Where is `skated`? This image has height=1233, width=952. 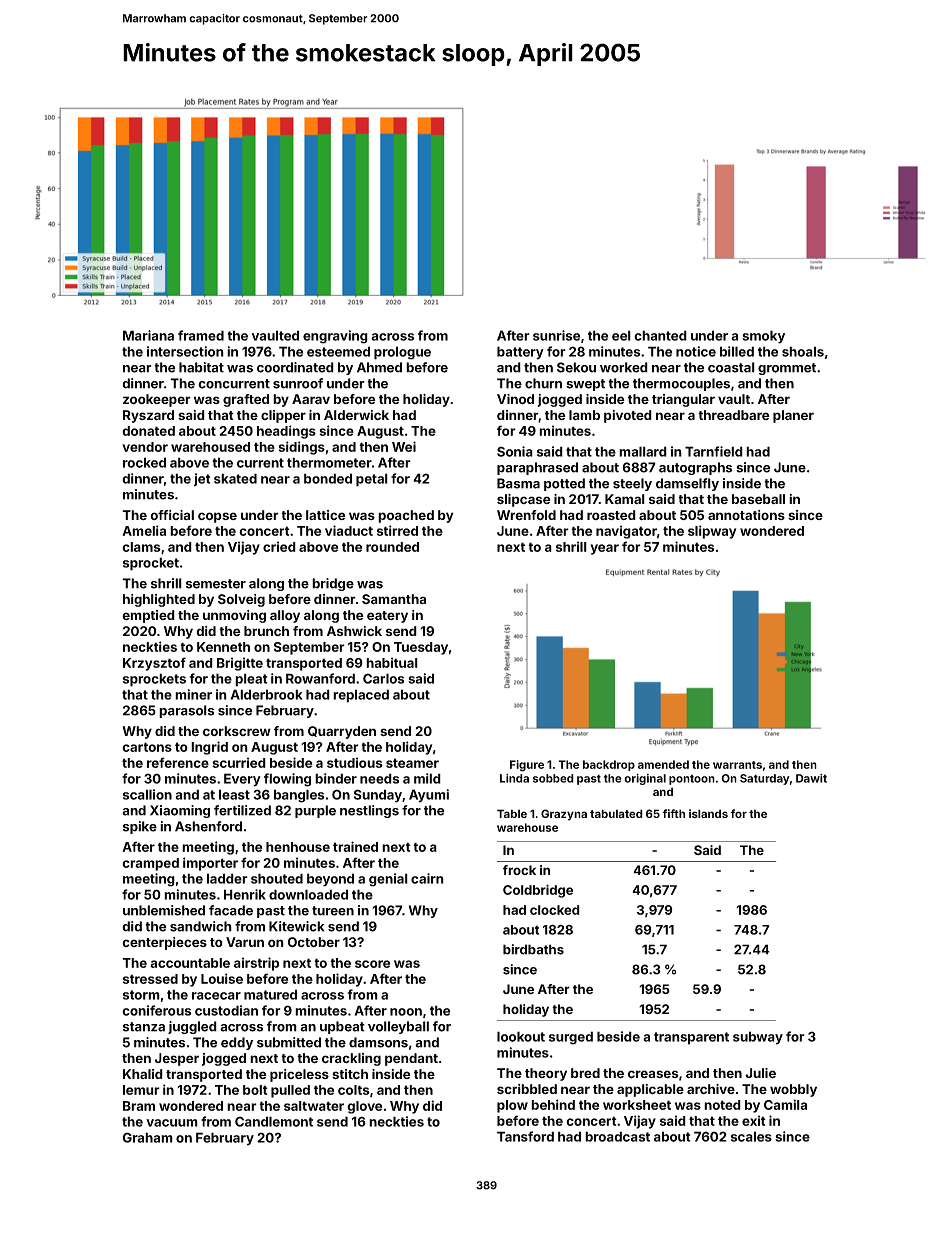
skated is located at coordinates (235, 478).
